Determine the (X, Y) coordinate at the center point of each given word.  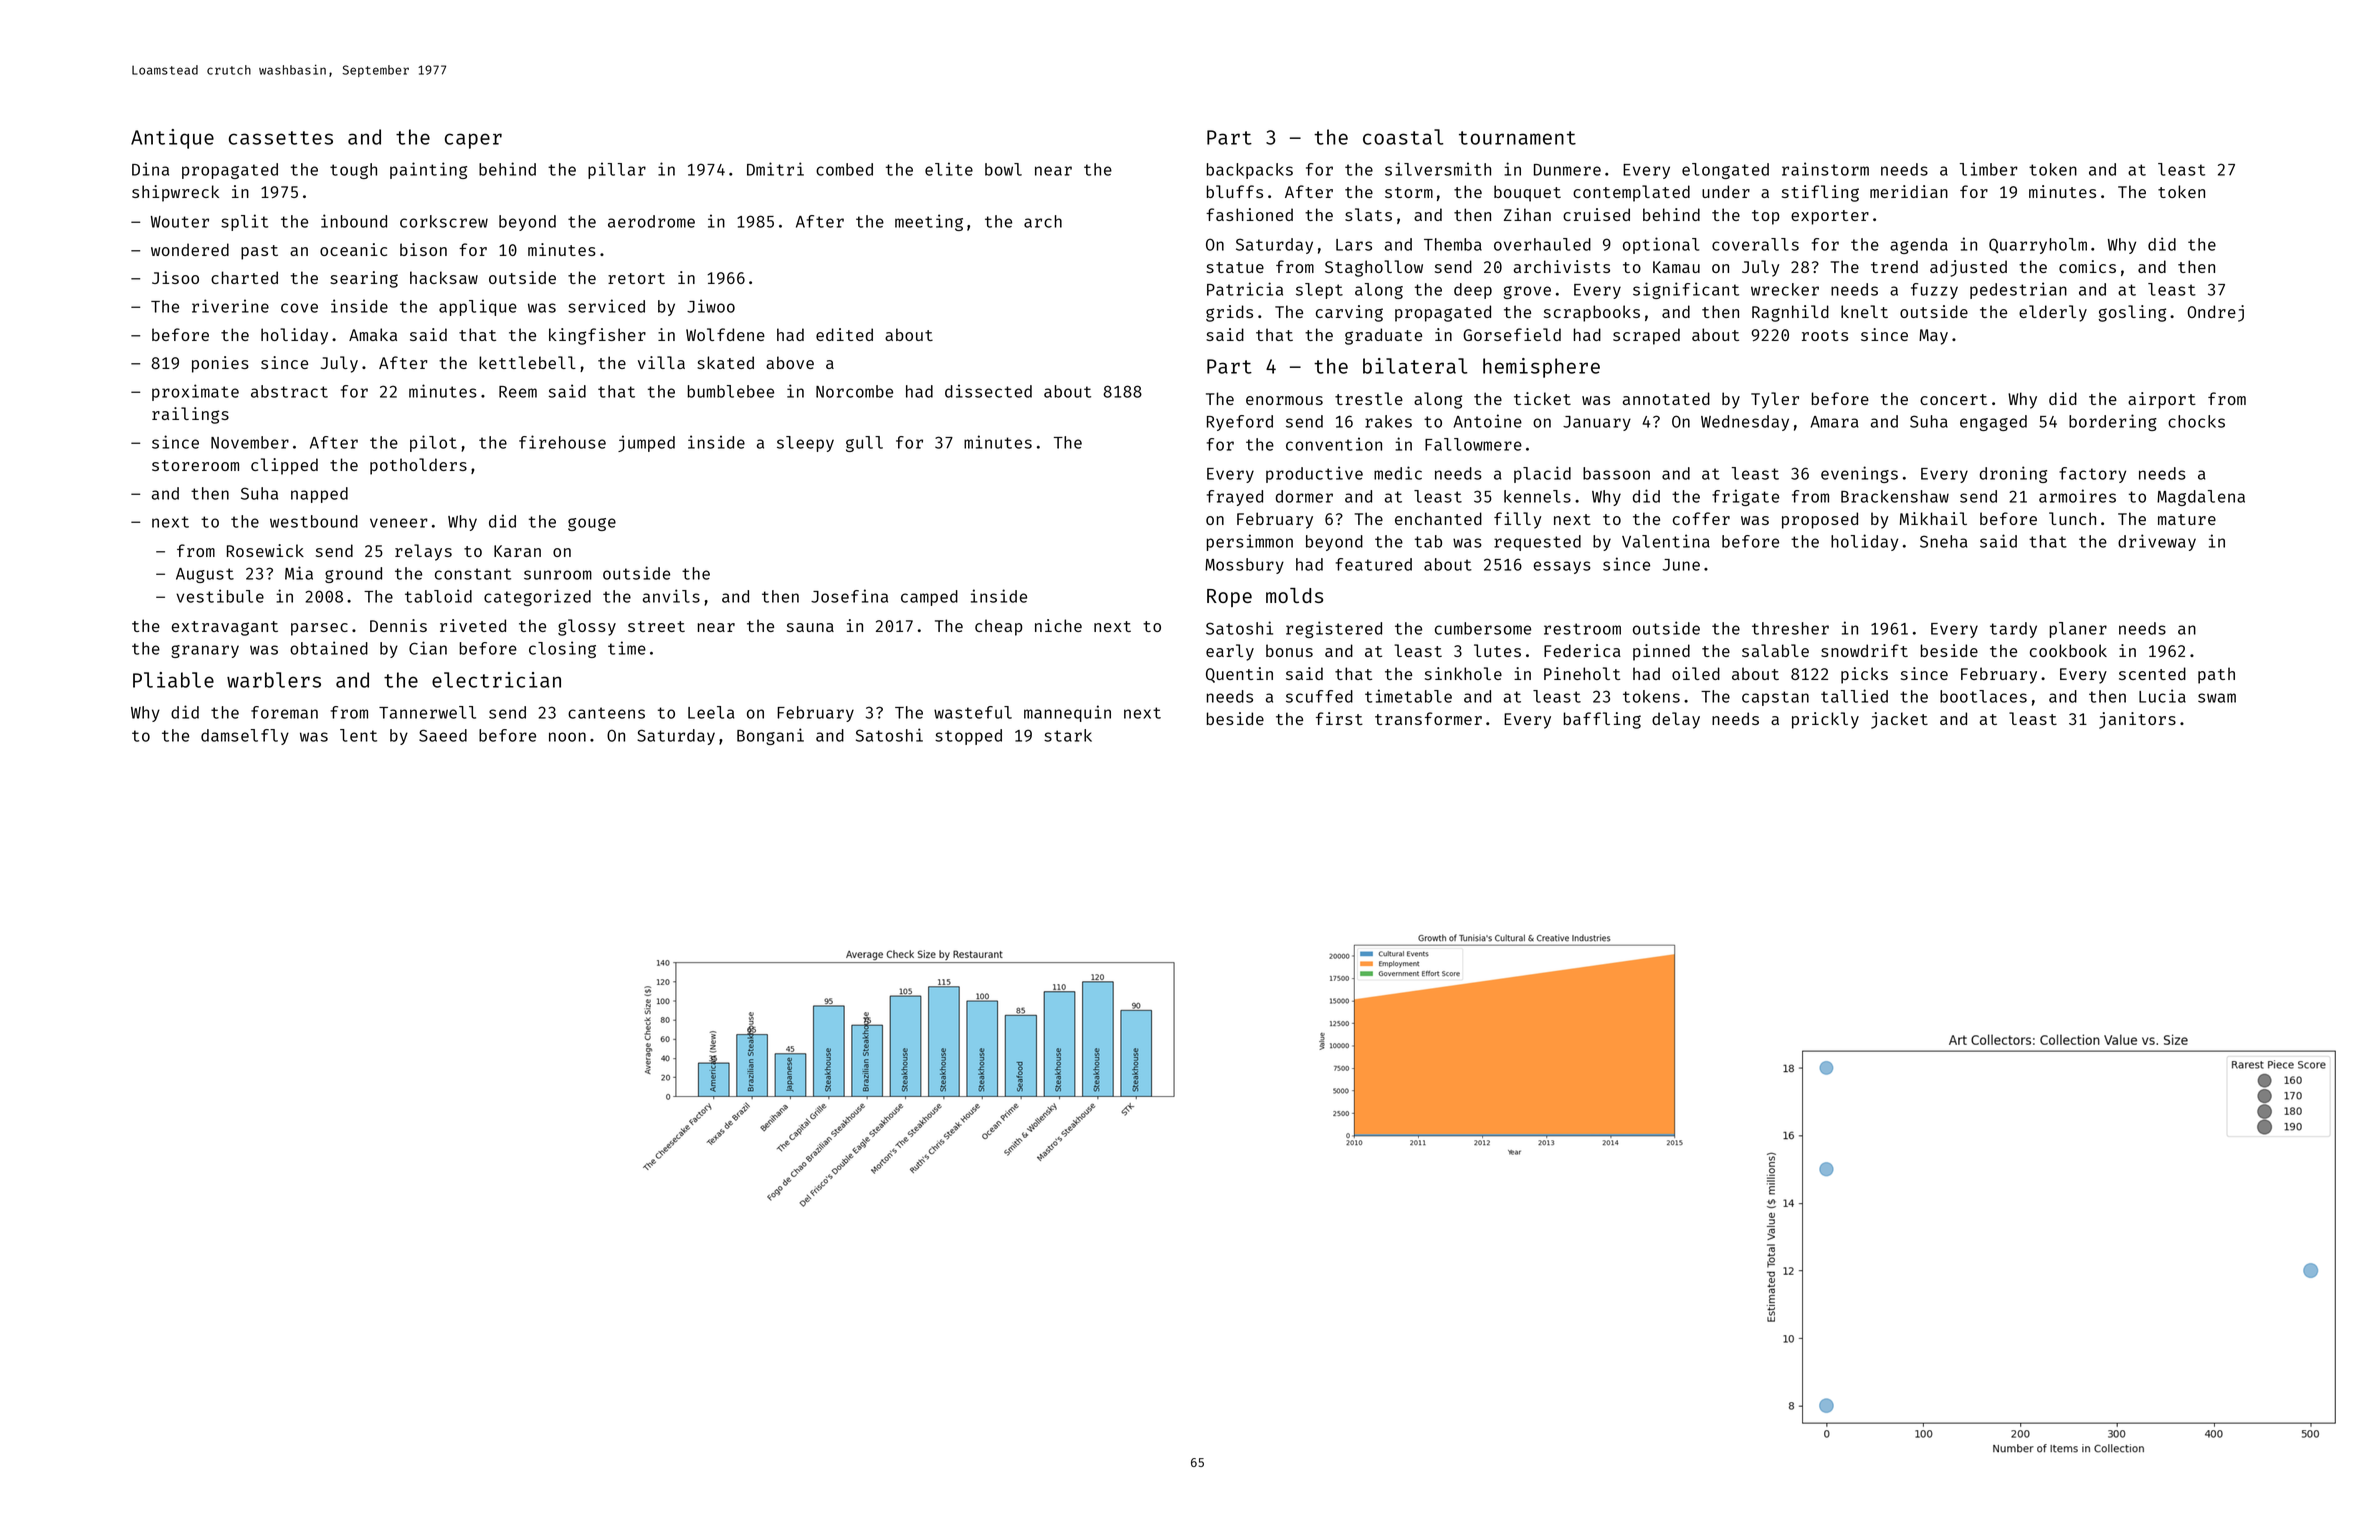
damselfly (245, 737)
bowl (1003, 169)
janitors (2137, 720)
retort (636, 278)
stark (1068, 735)
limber (1989, 169)
